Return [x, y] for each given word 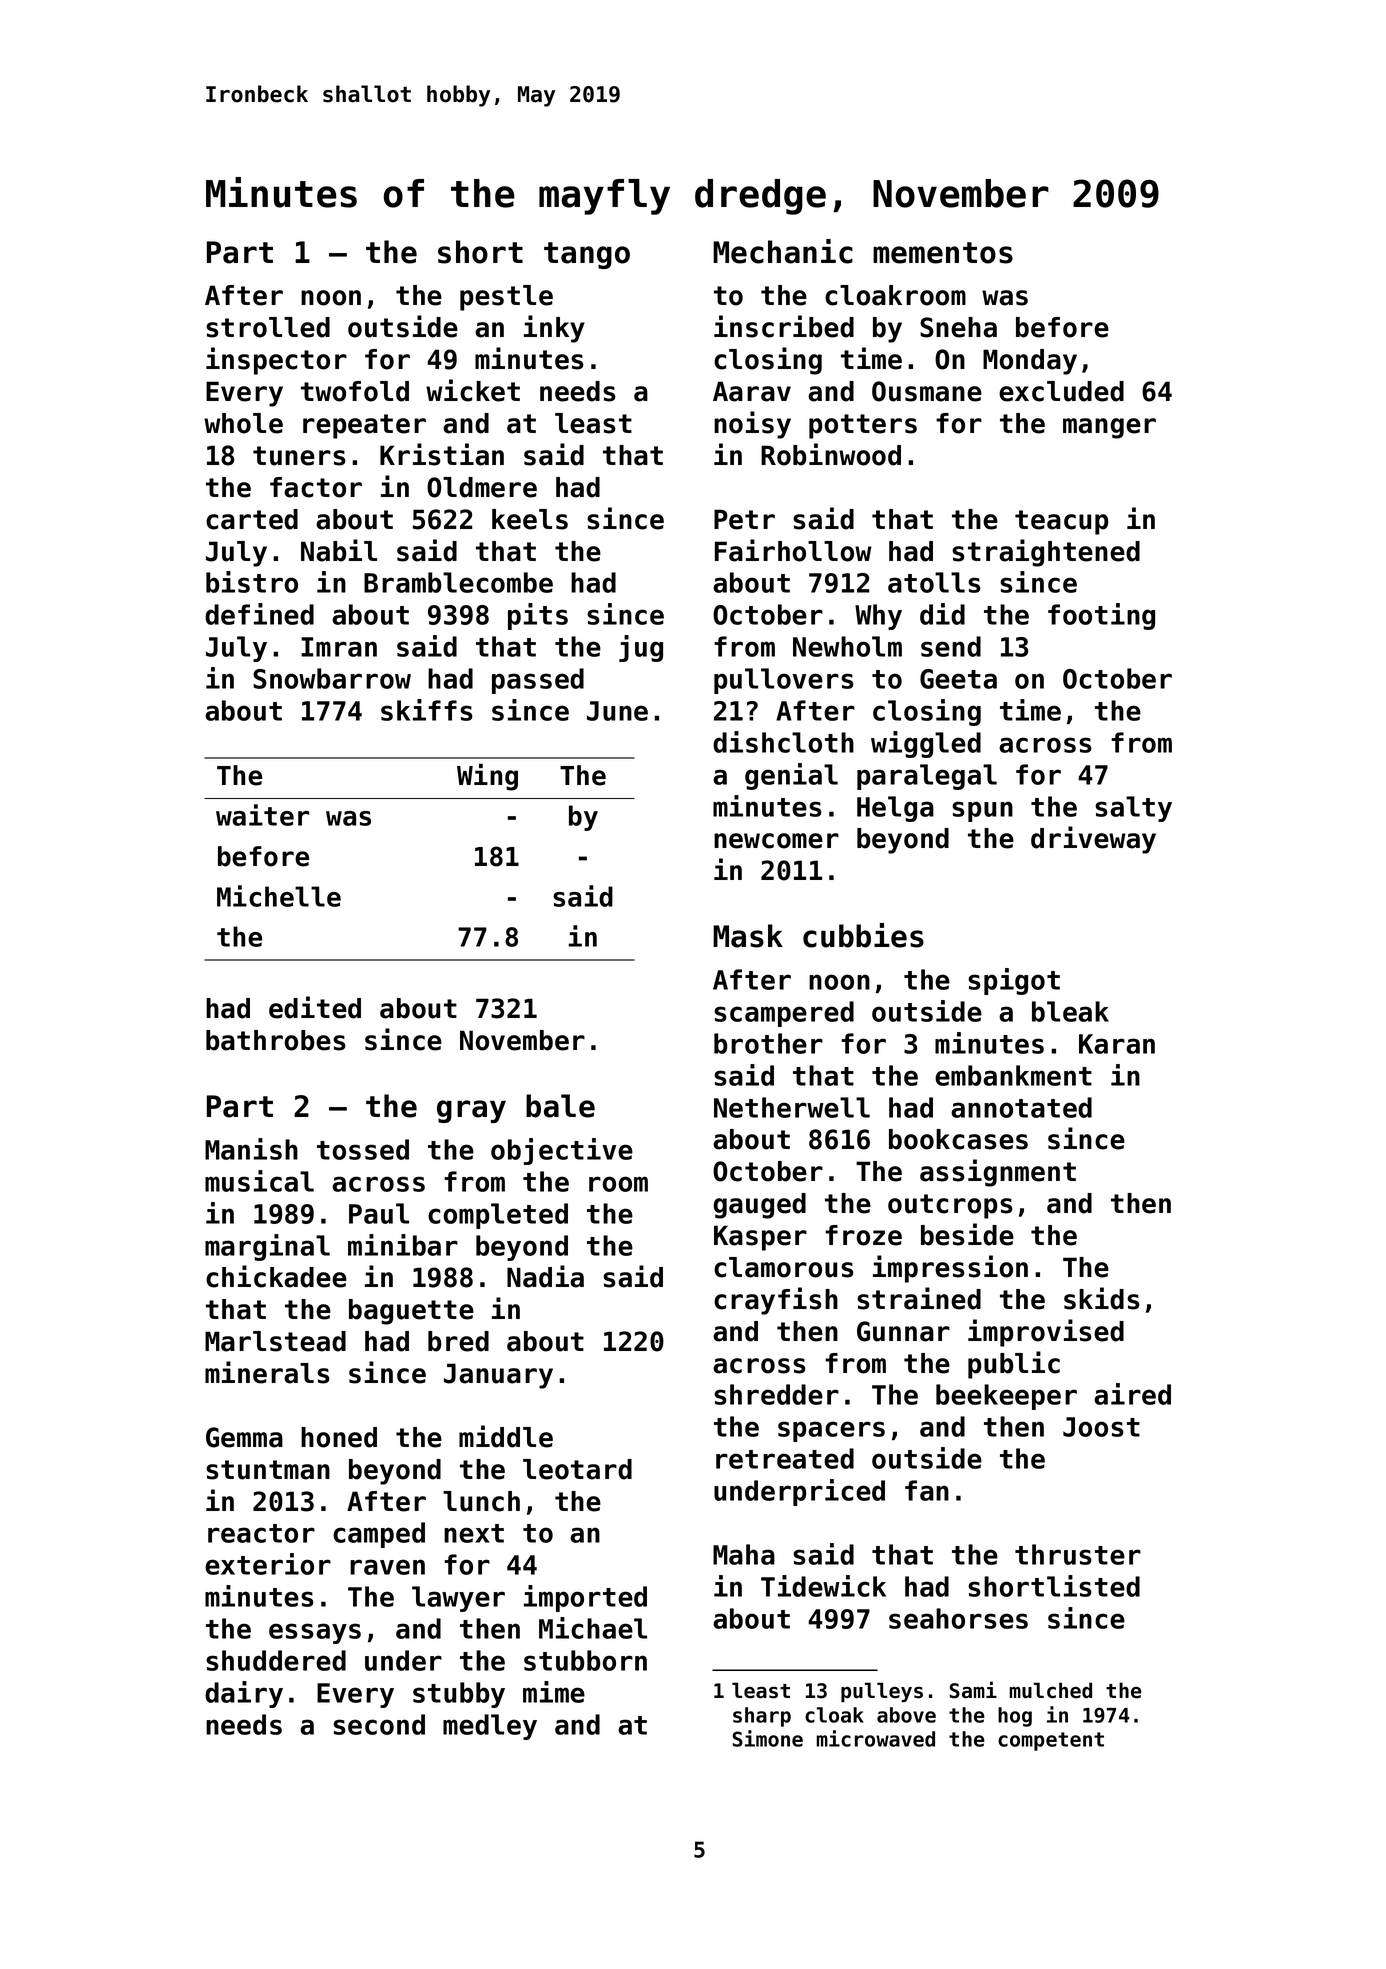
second [379, 1724]
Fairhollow [793, 550]
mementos [943, 253]
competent [1051, 1741]
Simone [767, 1738]
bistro [252, 582]
